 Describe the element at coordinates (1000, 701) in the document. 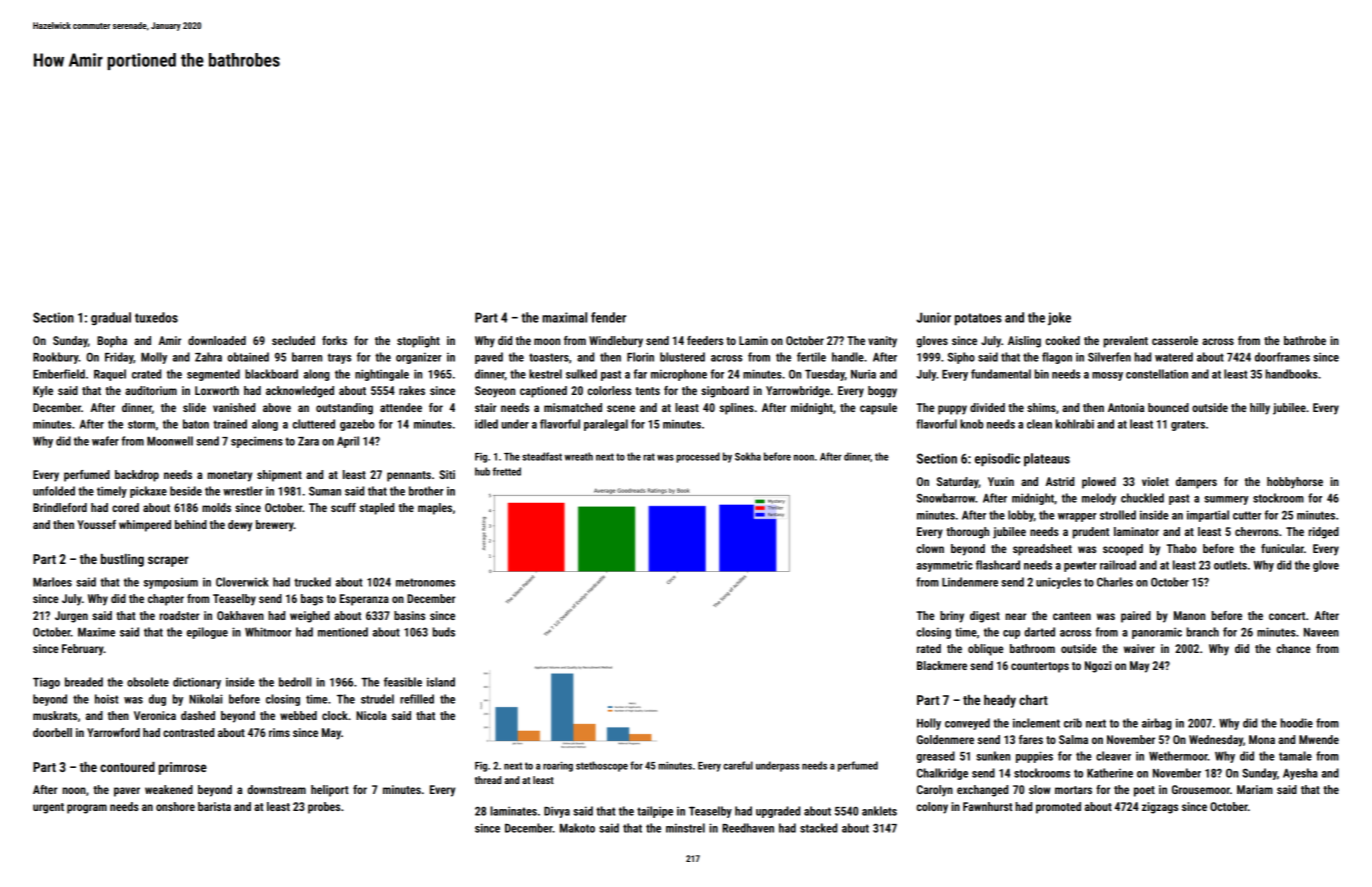

I see `heady` at that location.
